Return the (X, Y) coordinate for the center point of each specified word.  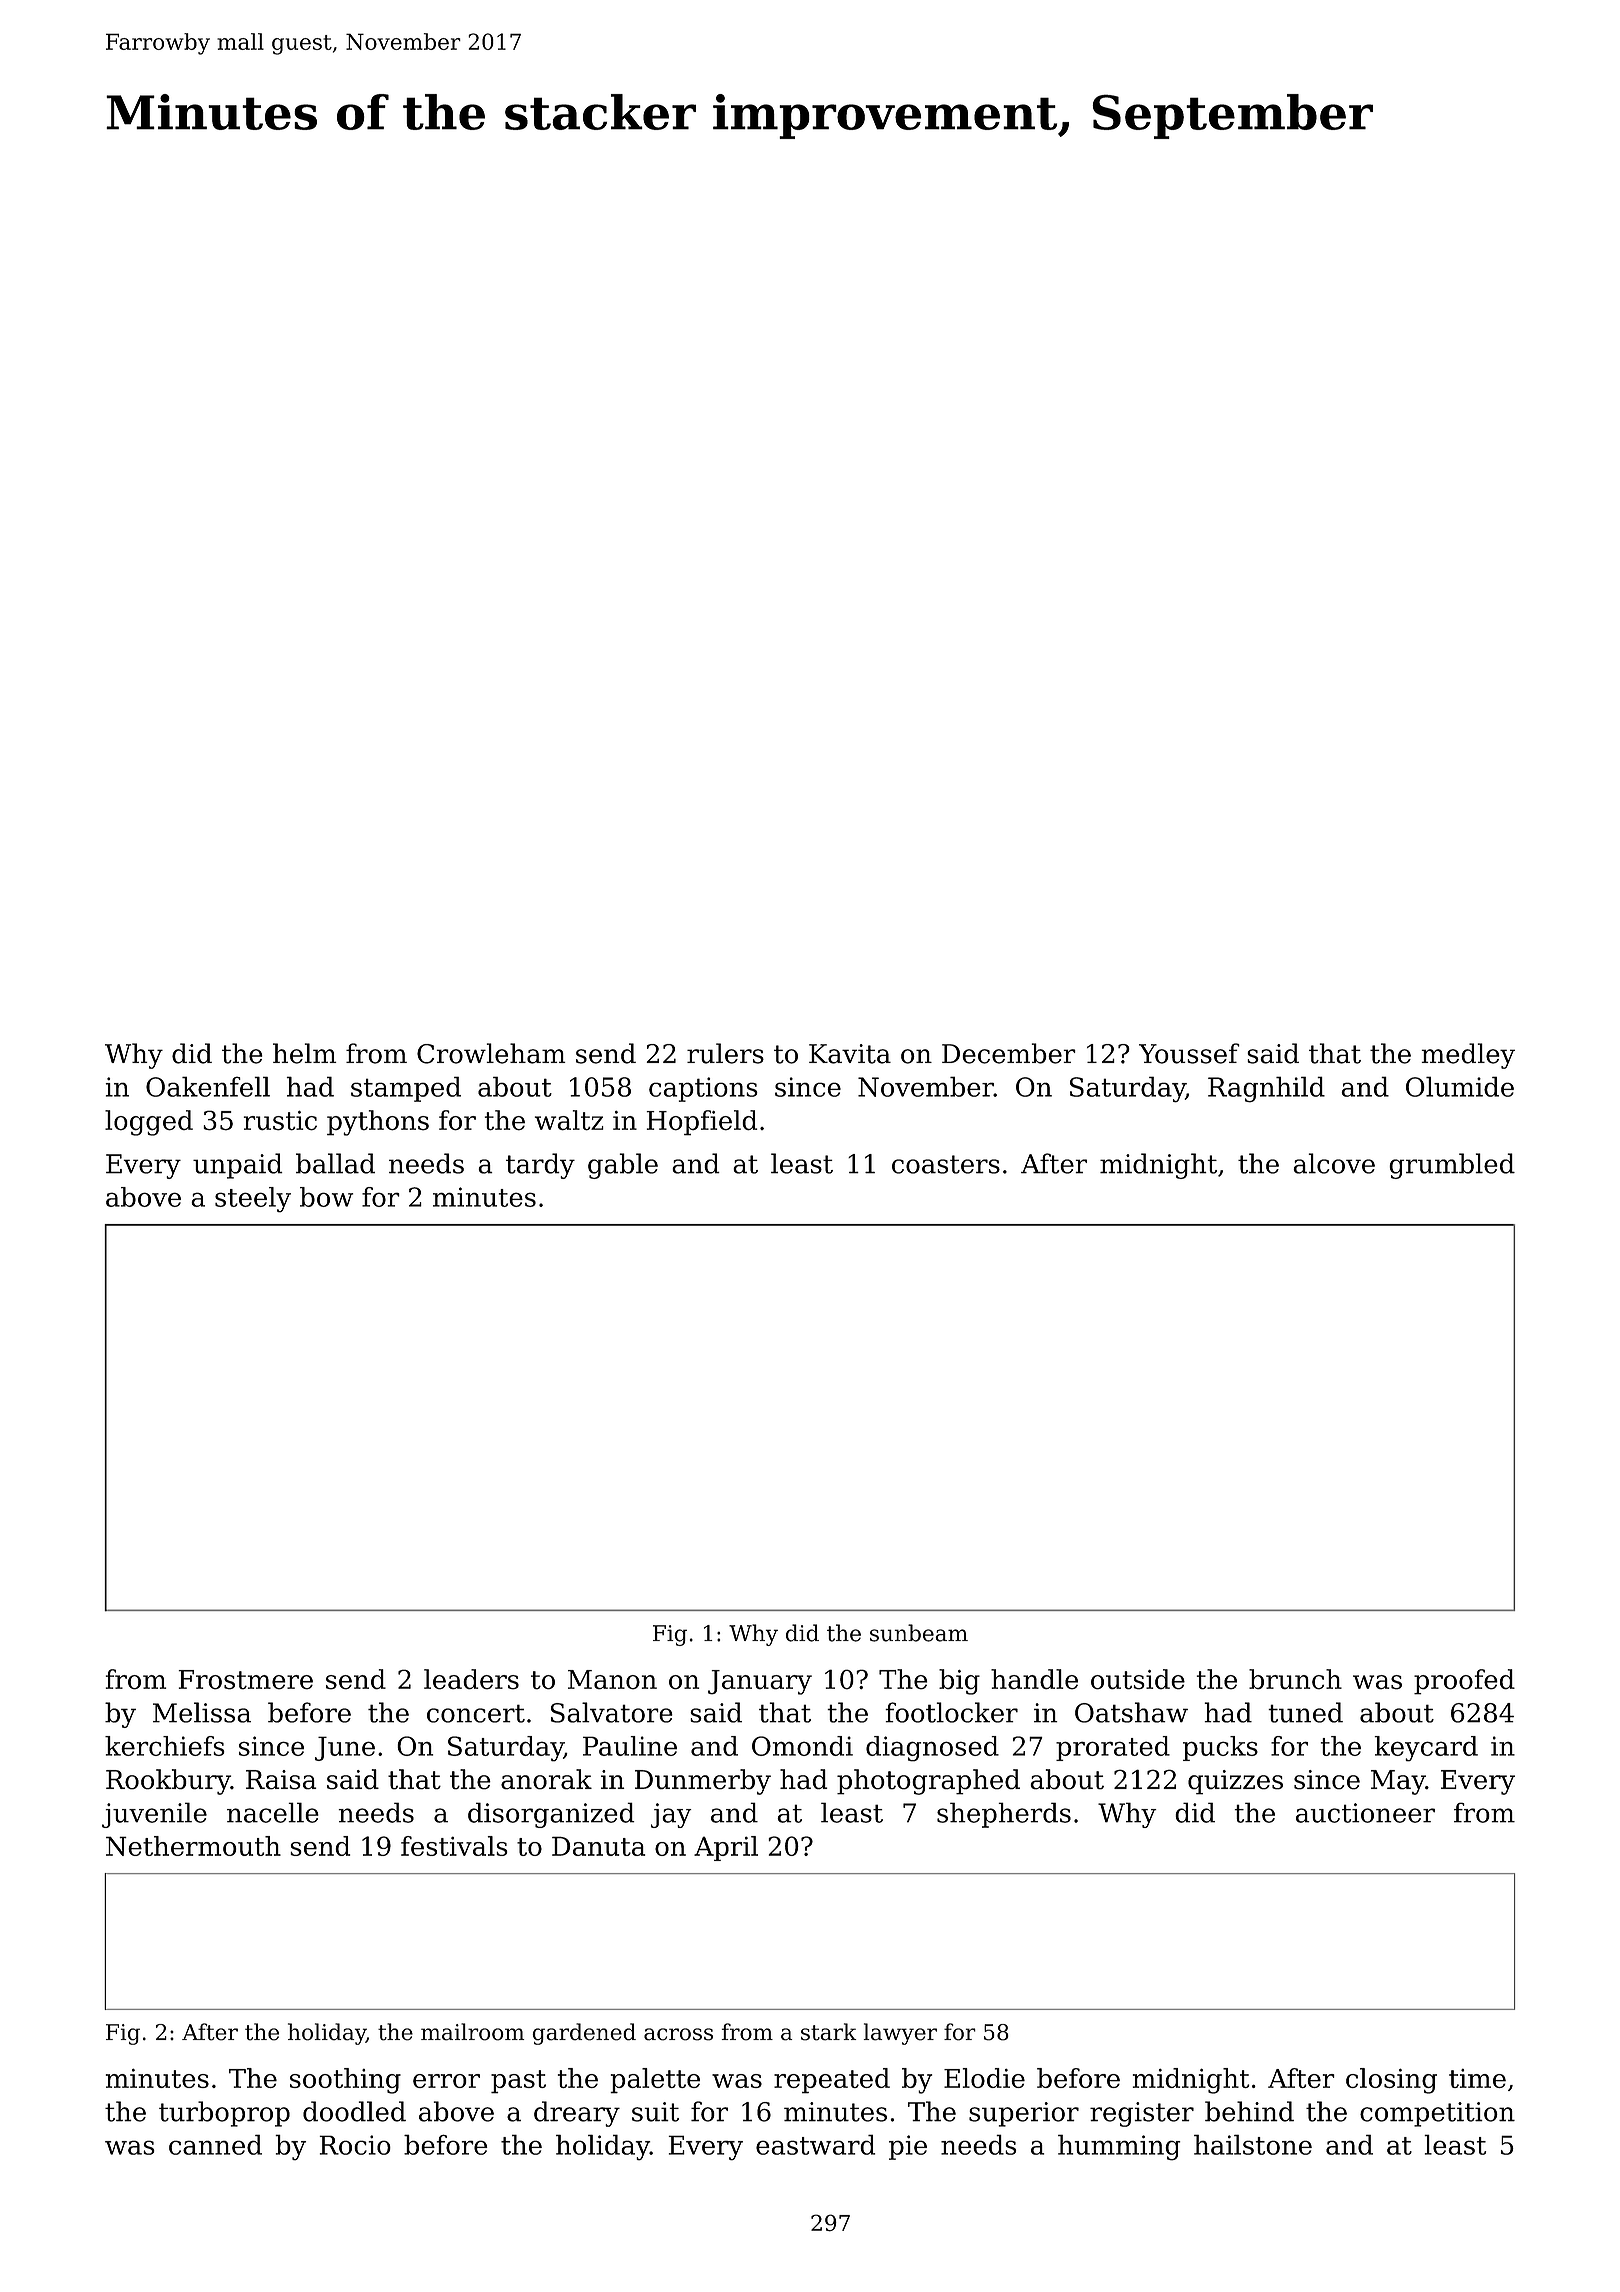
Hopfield (701, 1123)
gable (623, 1166)
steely (253, 1200)
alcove (1334, 1163)
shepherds (1004, 1815)
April (726, 1848)
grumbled (1452, 1166)
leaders (471, 1679)
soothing (345, 2081)
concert (476, 1713)
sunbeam (919, 1633)
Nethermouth (193, 1846)
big (959, 1682)
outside (1138, 1679)
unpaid (238, 1166)
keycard (1426, 1749)
